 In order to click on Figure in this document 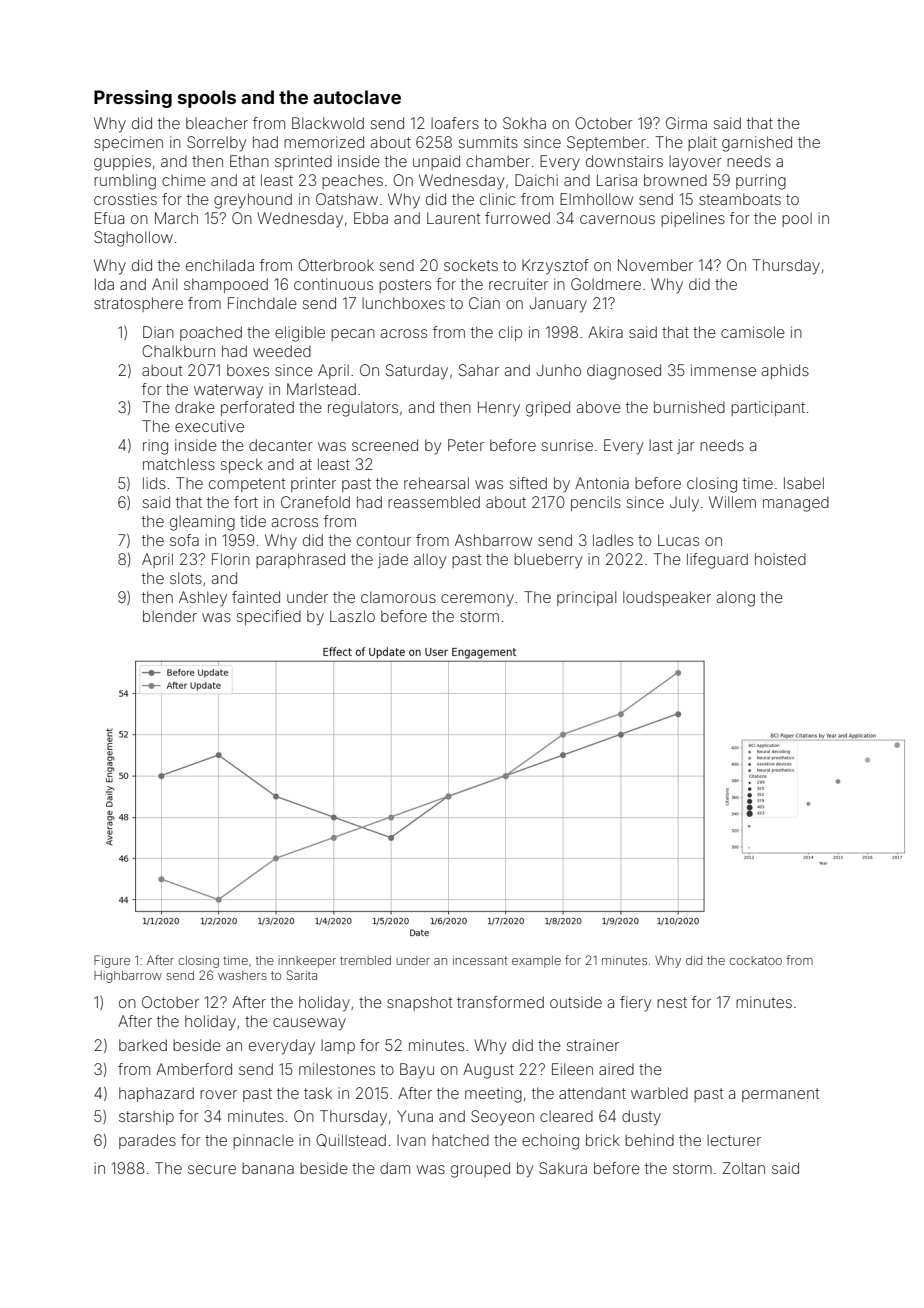, I will do `click(112, 961)`.
